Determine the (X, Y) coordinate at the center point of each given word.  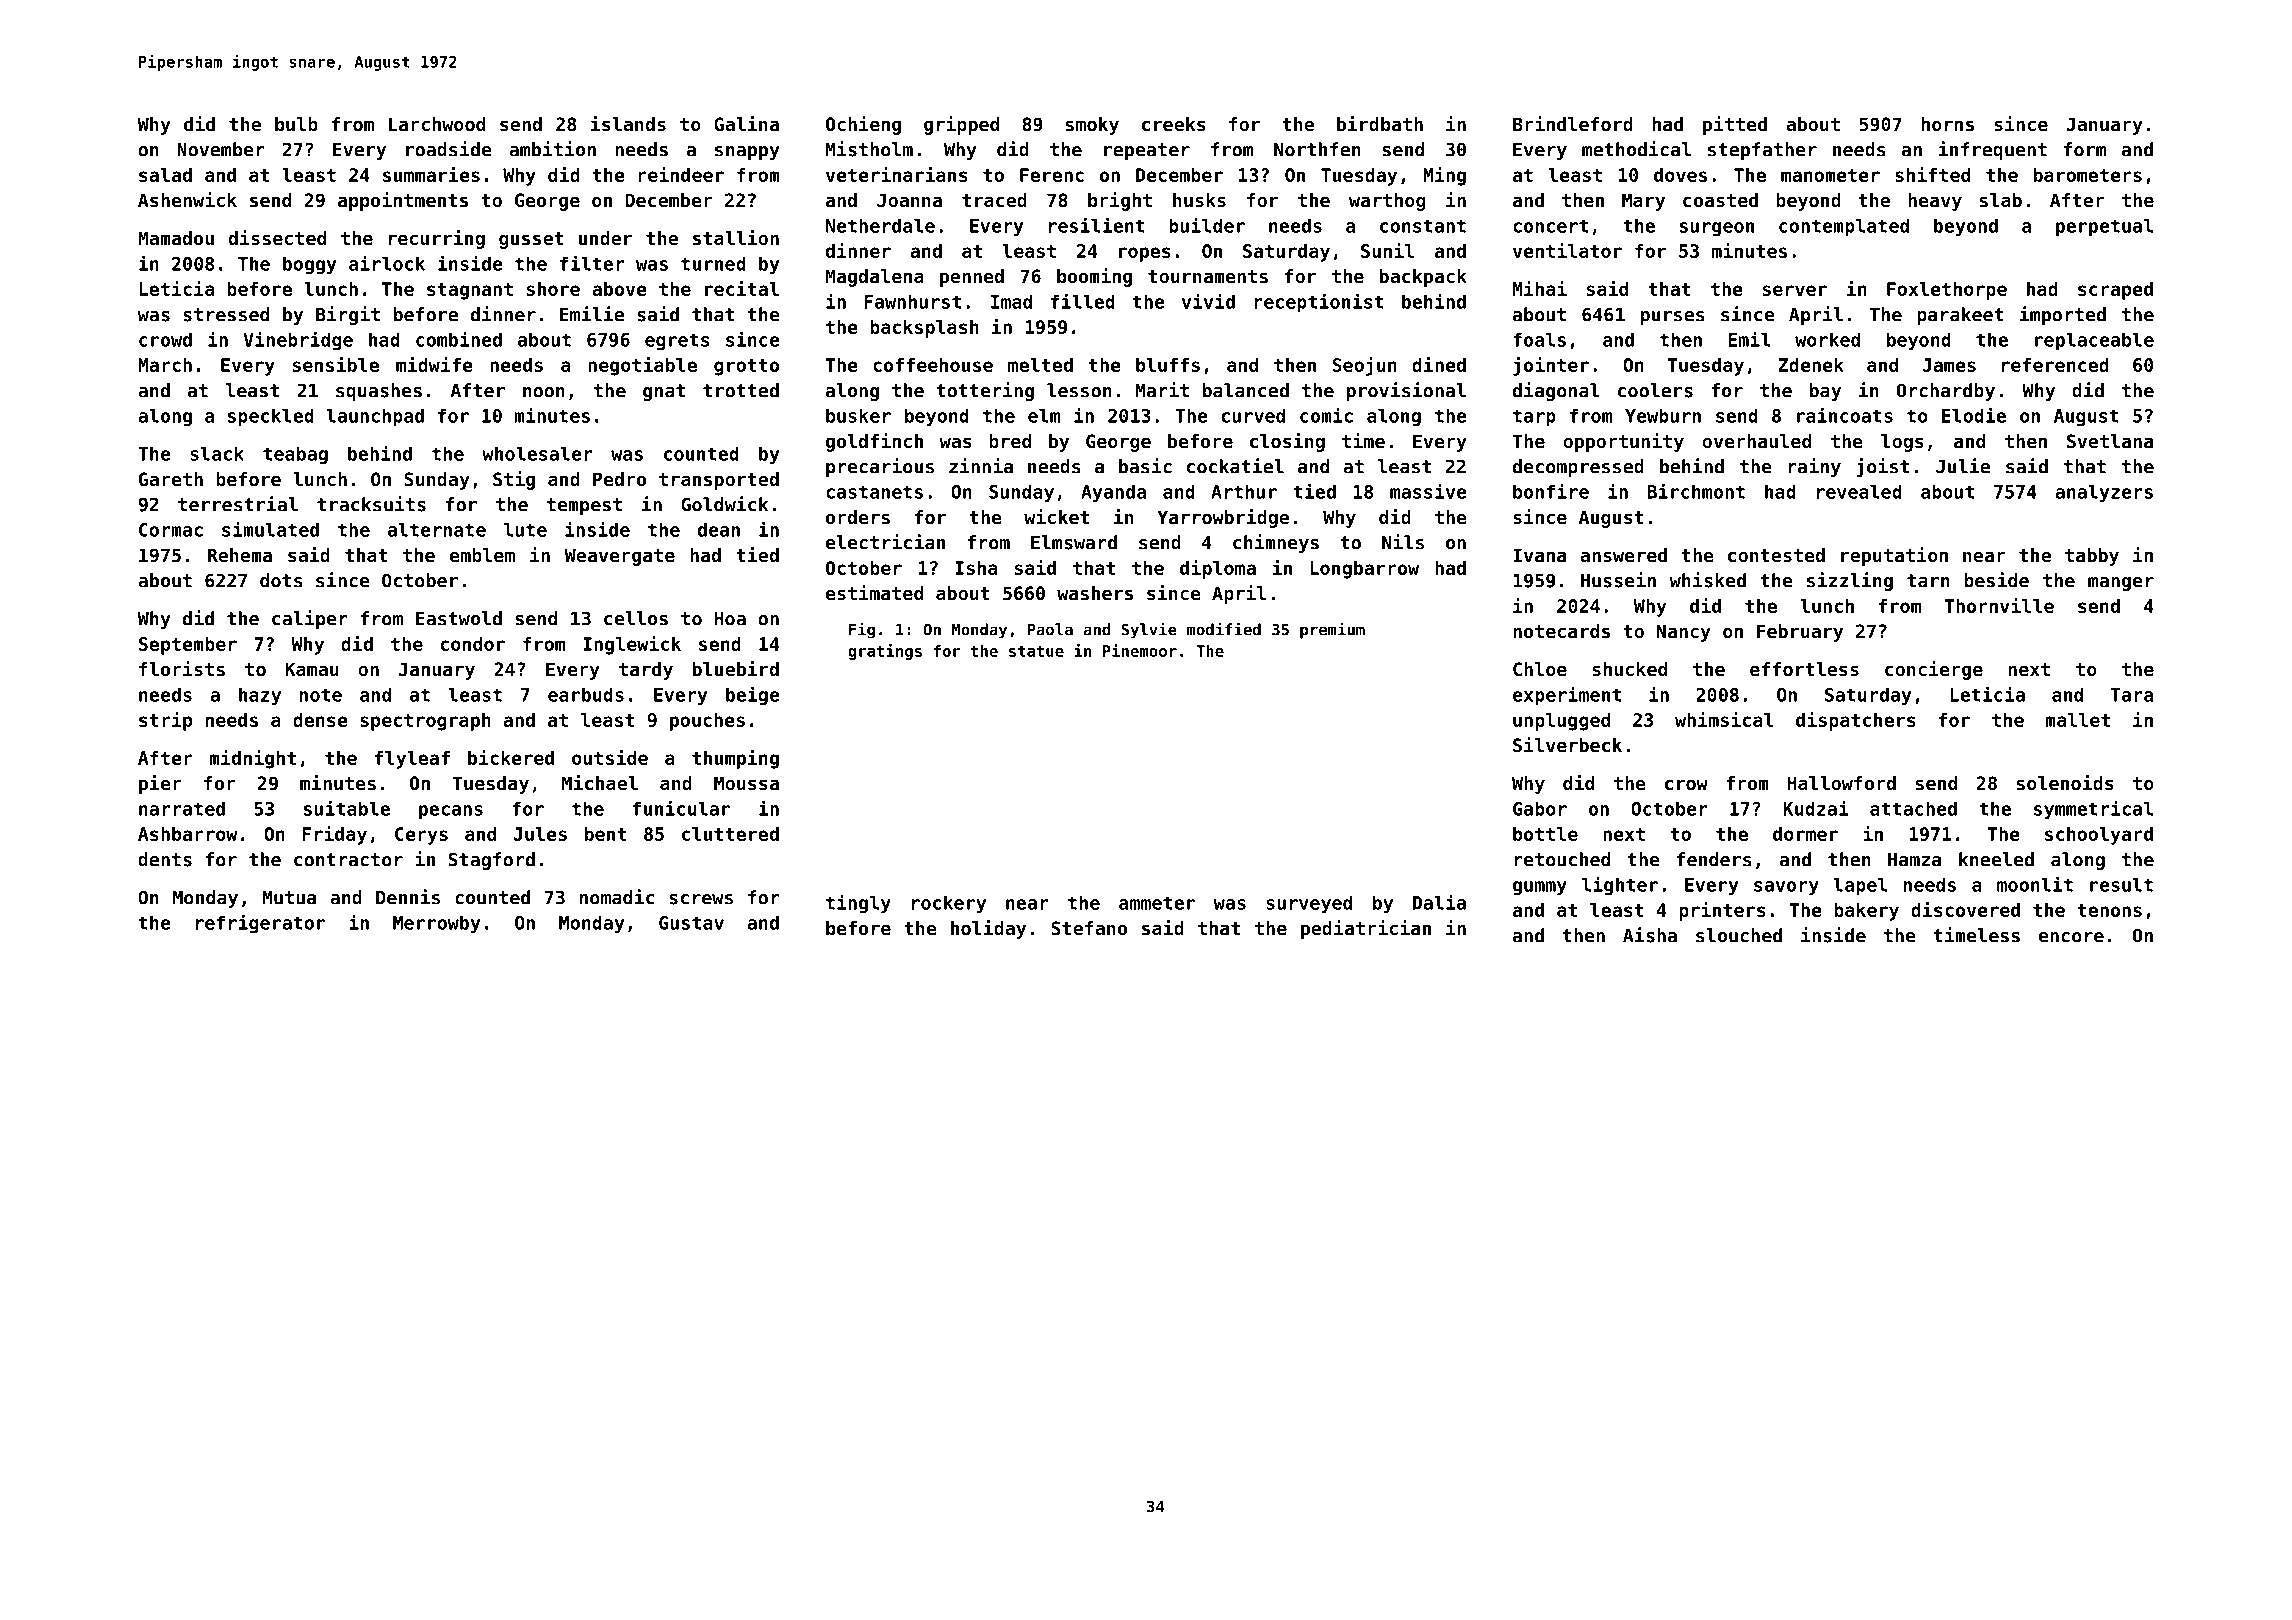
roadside (449, 149)
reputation (1894, 556)
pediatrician (1366, 929)
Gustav (691, 923)
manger (2121, 584)
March (165, 365)
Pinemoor (1140, 650)
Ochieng (863, 125)
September (188, 646)
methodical (1636, 149)
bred (1010, 441)
